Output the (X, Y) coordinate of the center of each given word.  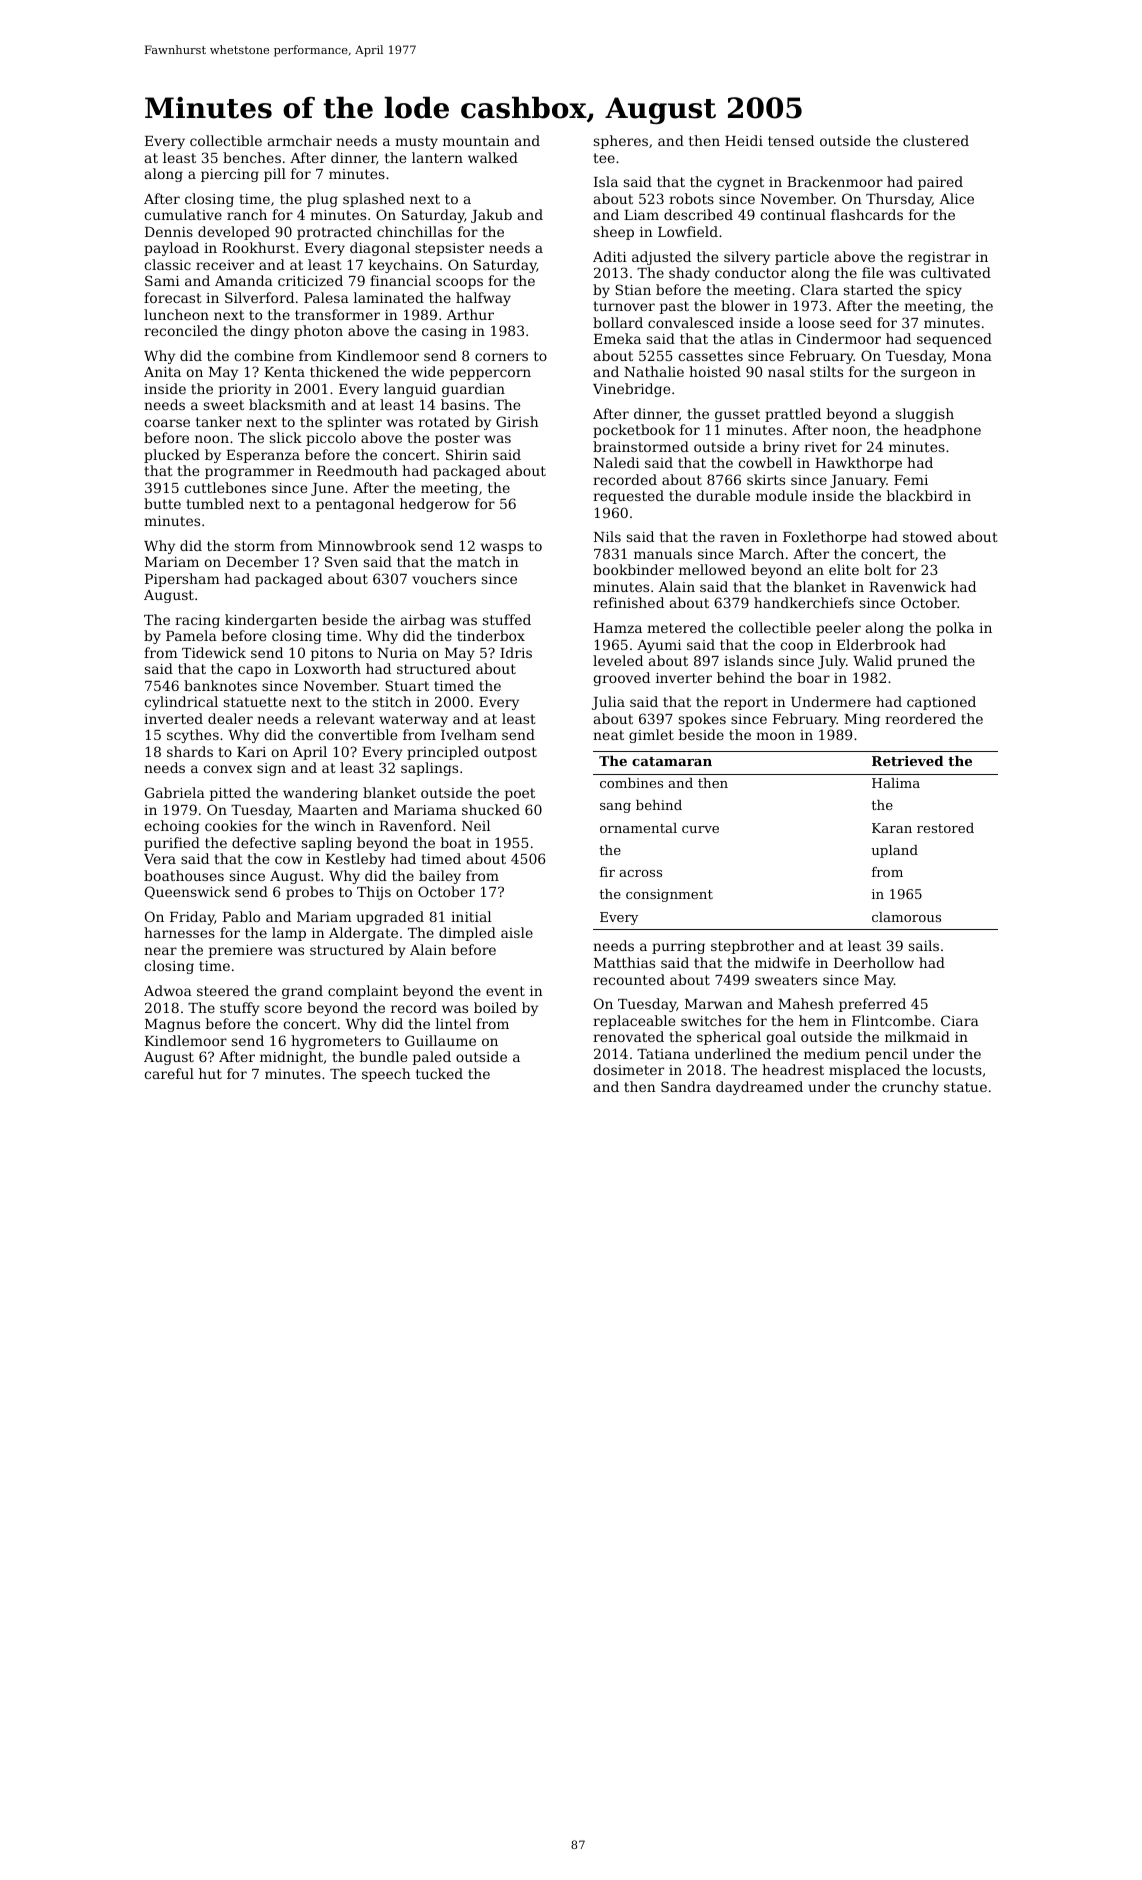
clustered (936, 140)
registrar (939, 258)
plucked (172, 456)
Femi (911, 480)
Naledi (617, 462)
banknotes (220, 685)
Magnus (172, 1025)
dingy (269, 332)
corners (501, 357)
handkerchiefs (804, 602)
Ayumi (659, 646)
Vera (160, 859)
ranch (247, 214)
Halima (896, 783)
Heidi (744, 140)
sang (615, 808)
